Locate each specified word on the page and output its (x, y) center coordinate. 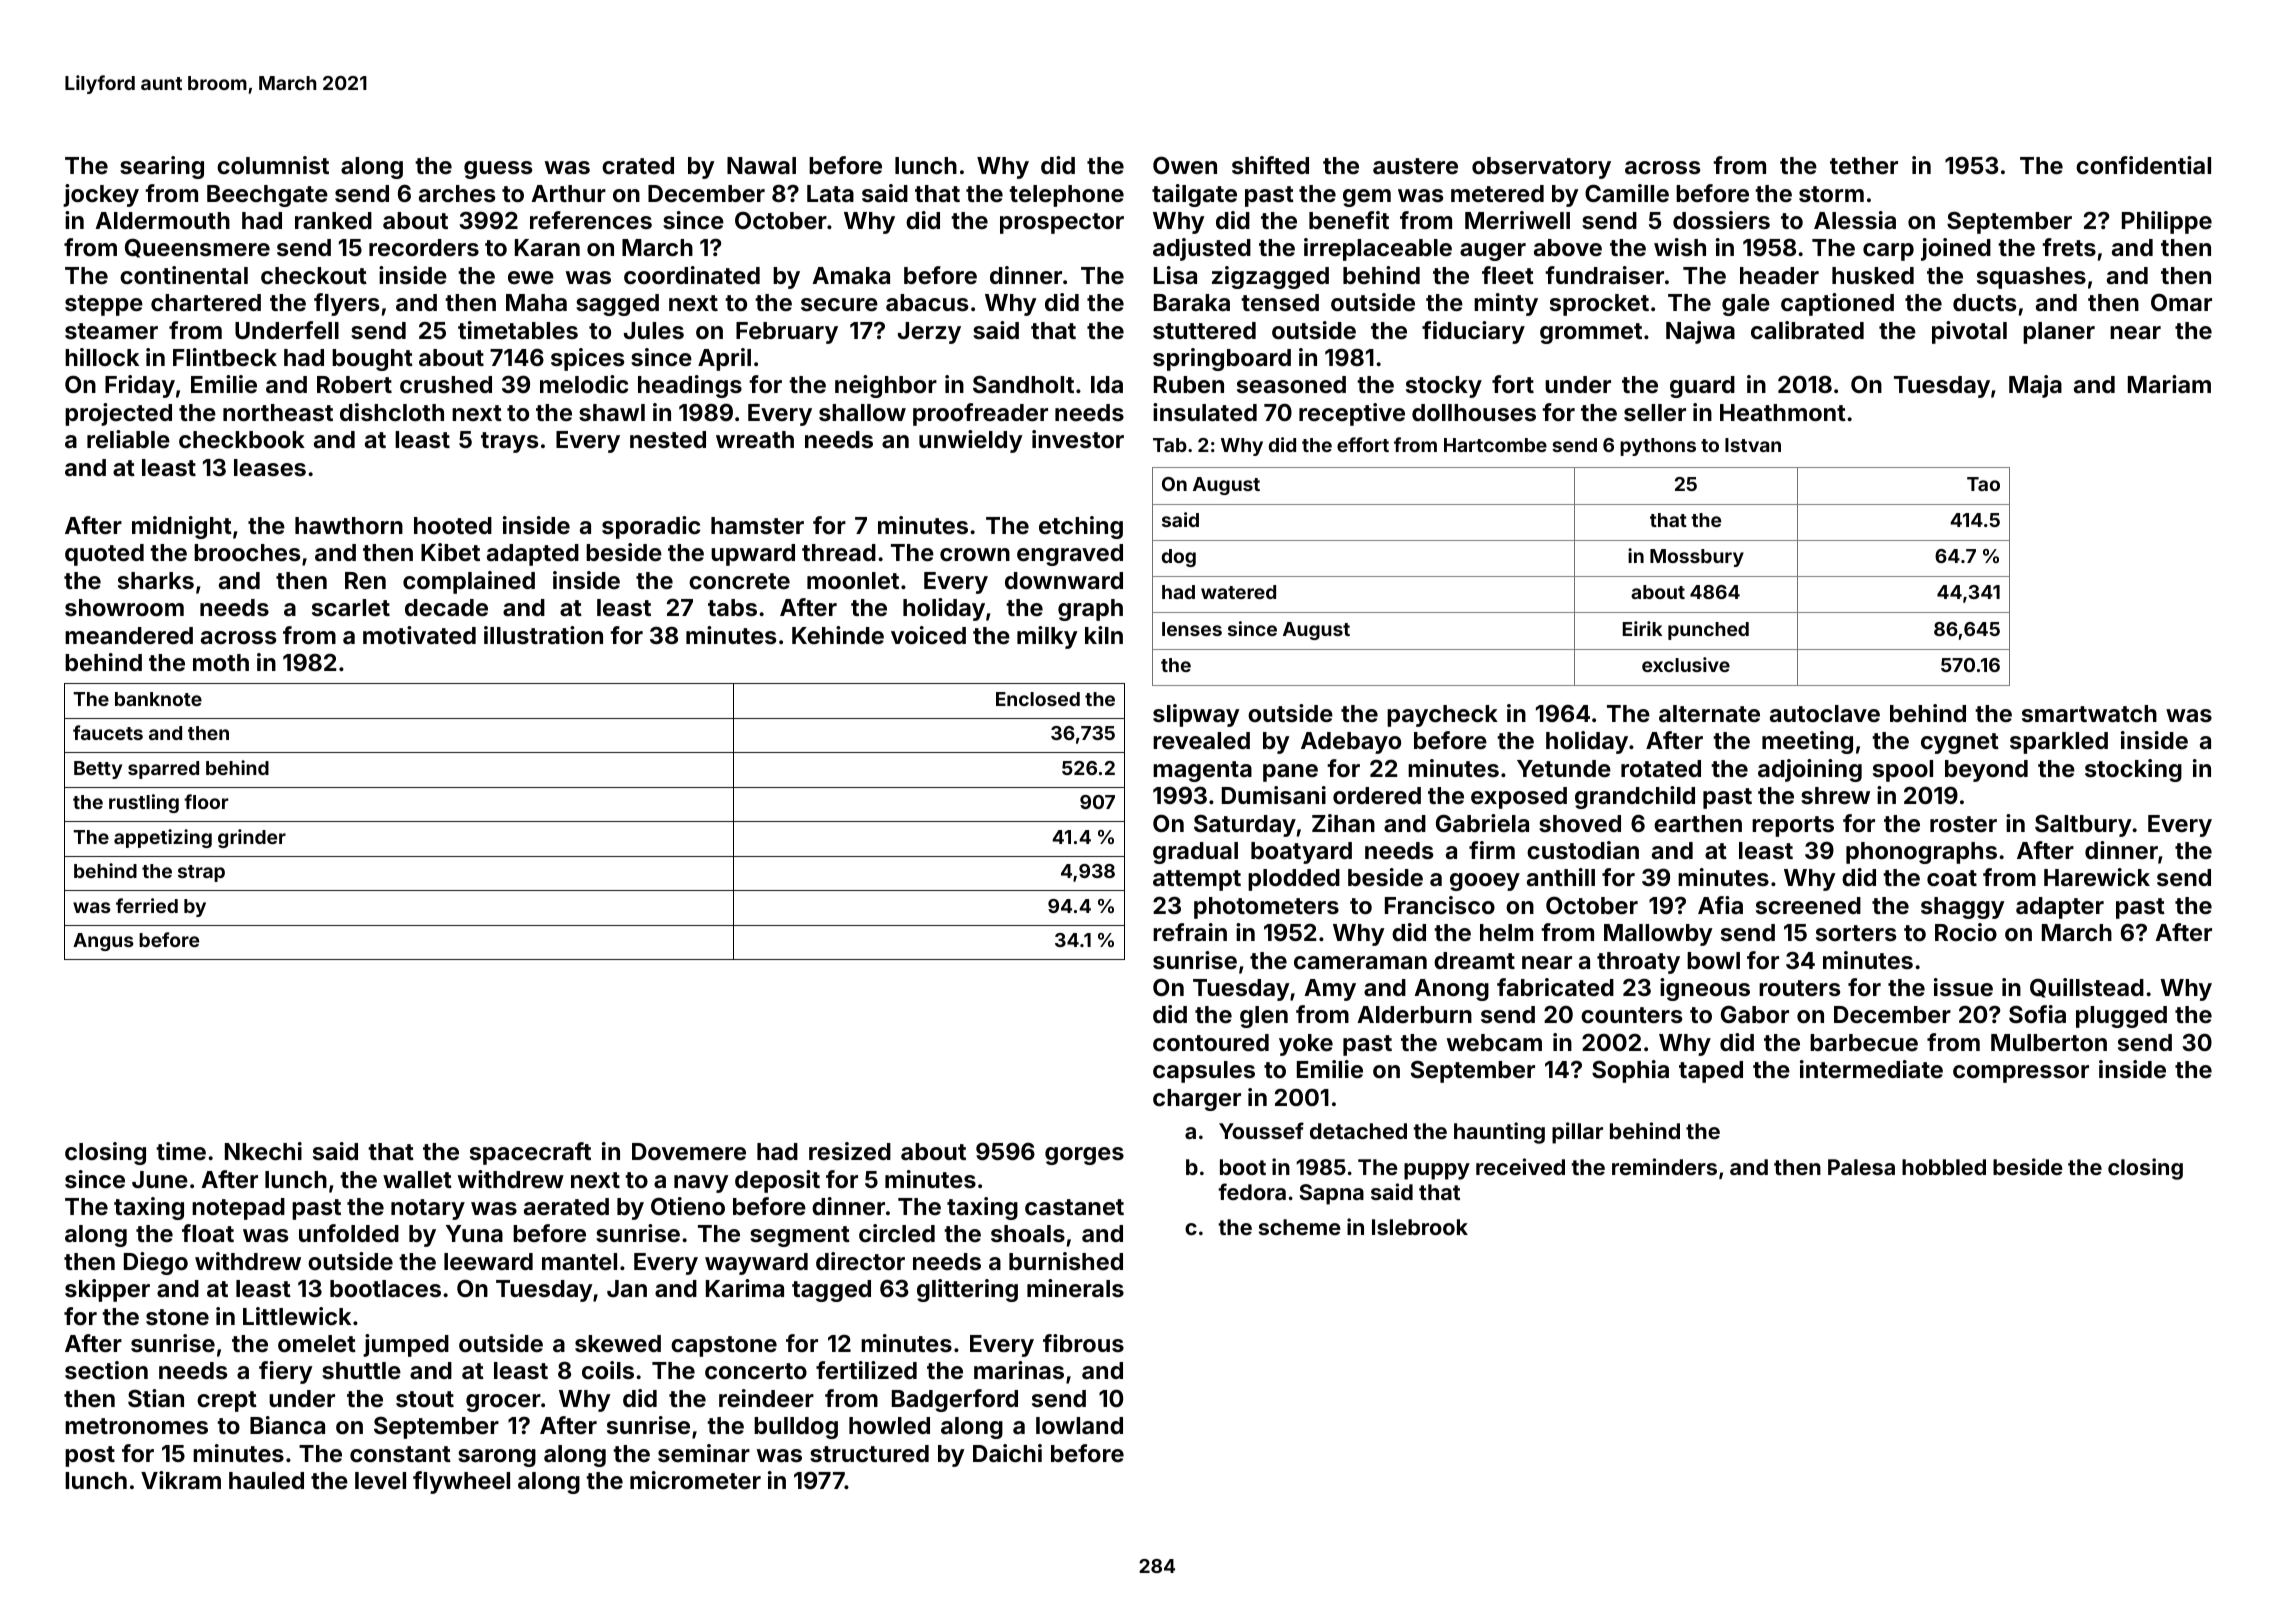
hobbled (1944, 1167)
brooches (247, 552)
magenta (1202, 771)
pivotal (1969, 332)
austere (1415, 166)
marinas (1019, 1370)
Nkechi (263, 1151)
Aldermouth (162, 220)
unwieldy (971, 441)
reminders (1664, 1166)
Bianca (287, 1425)
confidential (2143, 165)
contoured (1211, 1042)
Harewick (2097, 877)
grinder (252, 838)
